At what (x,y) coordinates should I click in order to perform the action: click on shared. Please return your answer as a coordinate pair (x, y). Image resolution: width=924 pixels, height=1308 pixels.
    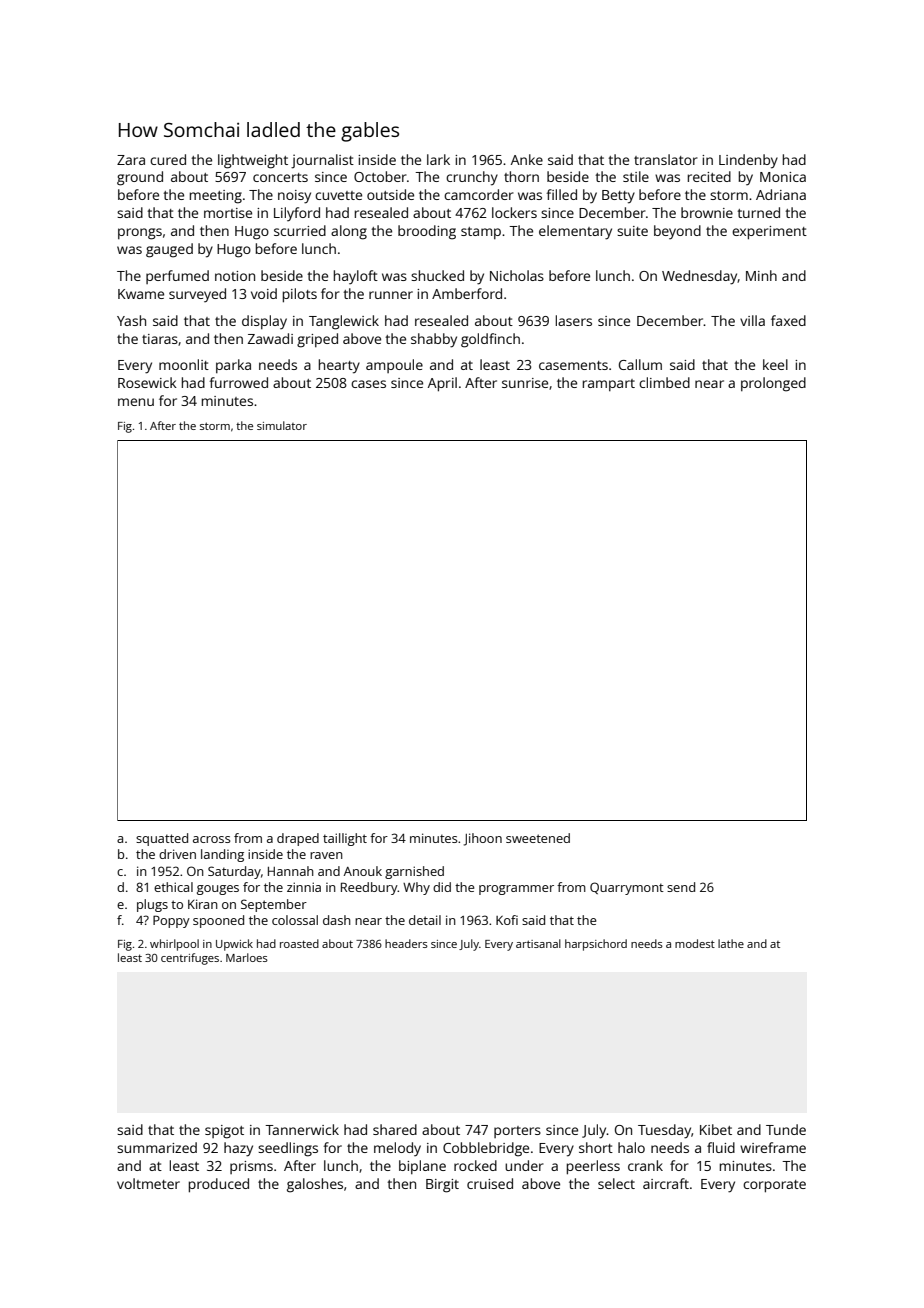
    Looking at the image, I should click on (395, 1129).
